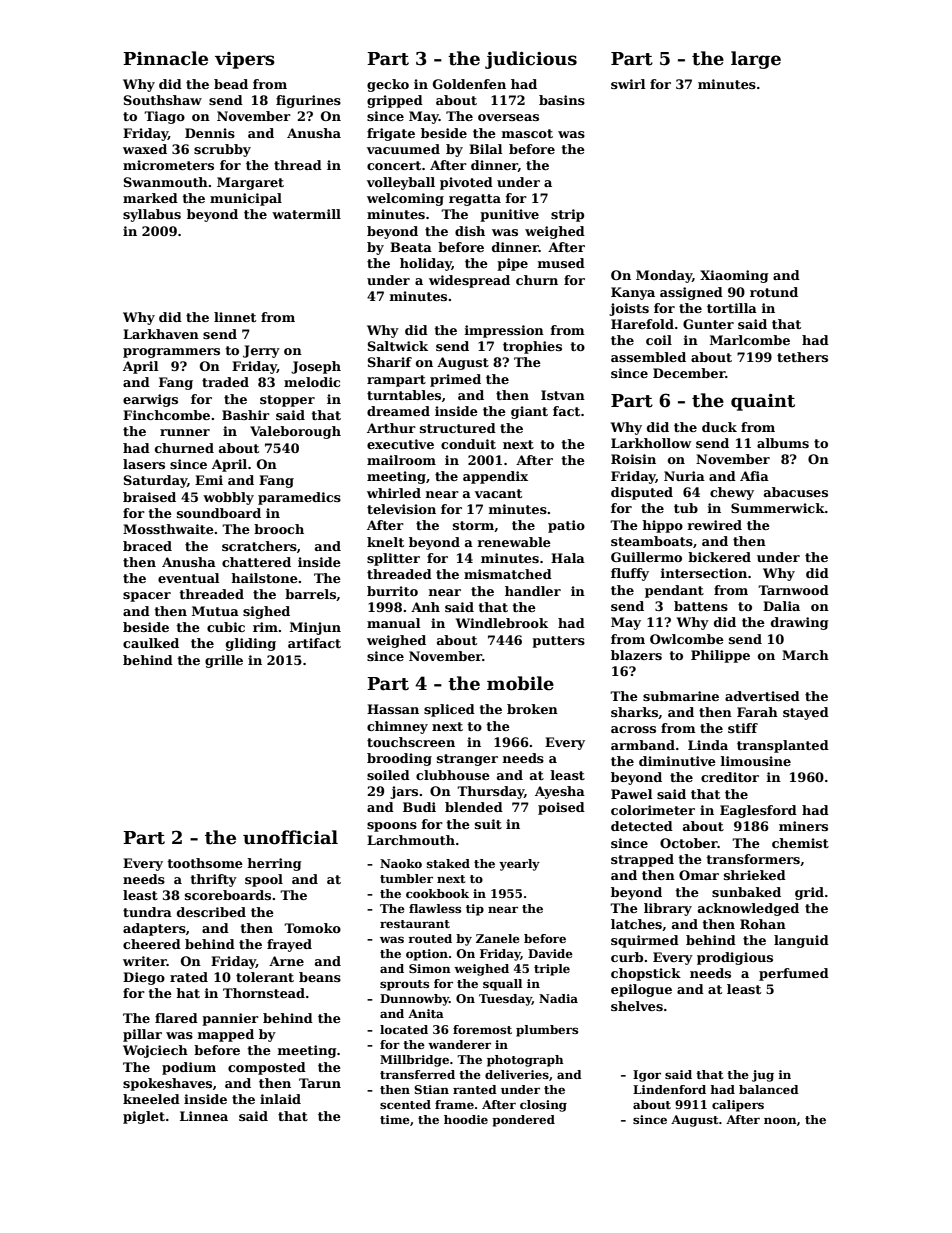 This page has width=952, height=1233. What do you see at coordinates (164, 117) in the page?
I see `Tiago` at bounding box center [164, 117].
